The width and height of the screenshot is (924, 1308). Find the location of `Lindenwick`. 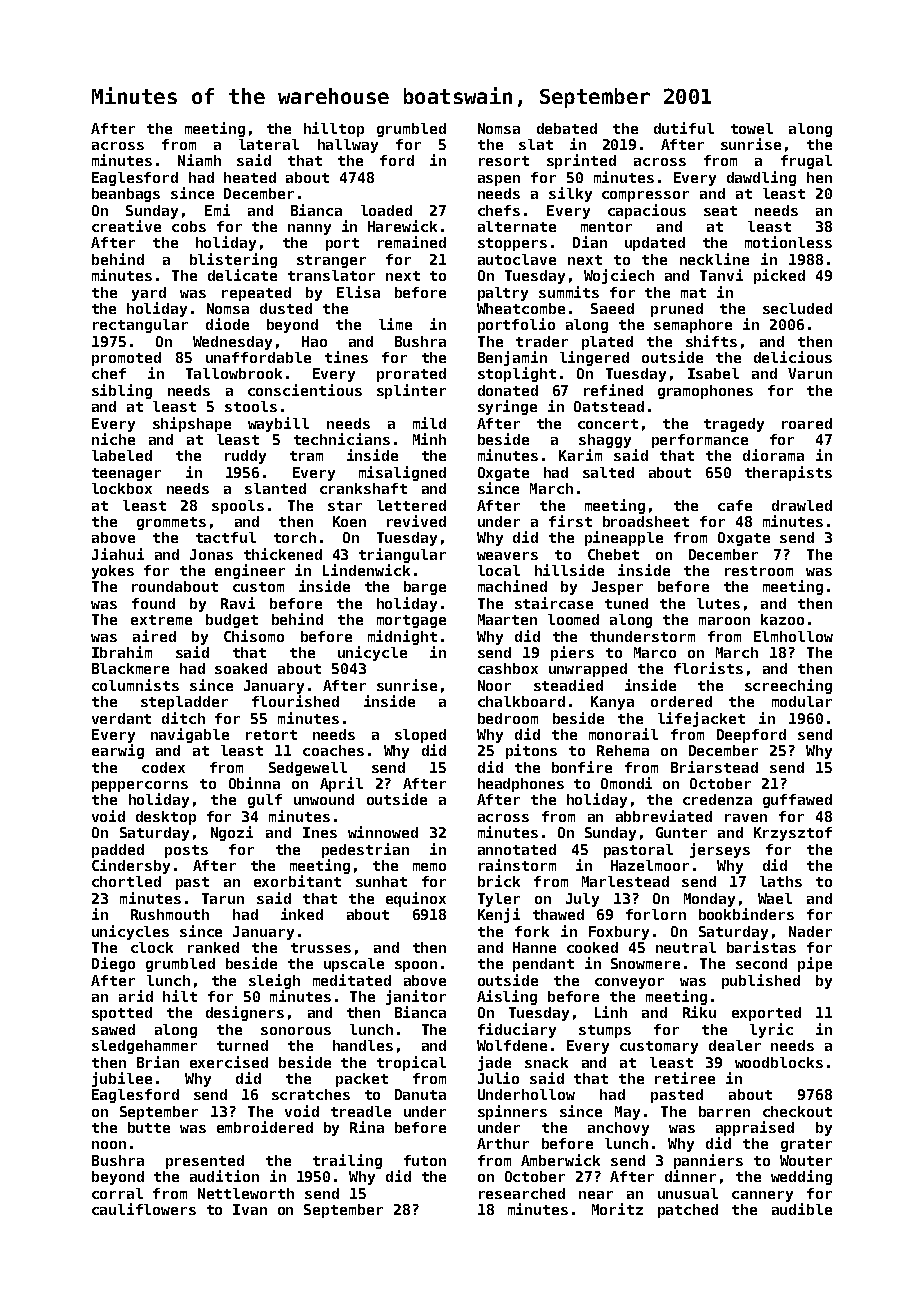

Lindenwick is located at coordinates (366, 570).
